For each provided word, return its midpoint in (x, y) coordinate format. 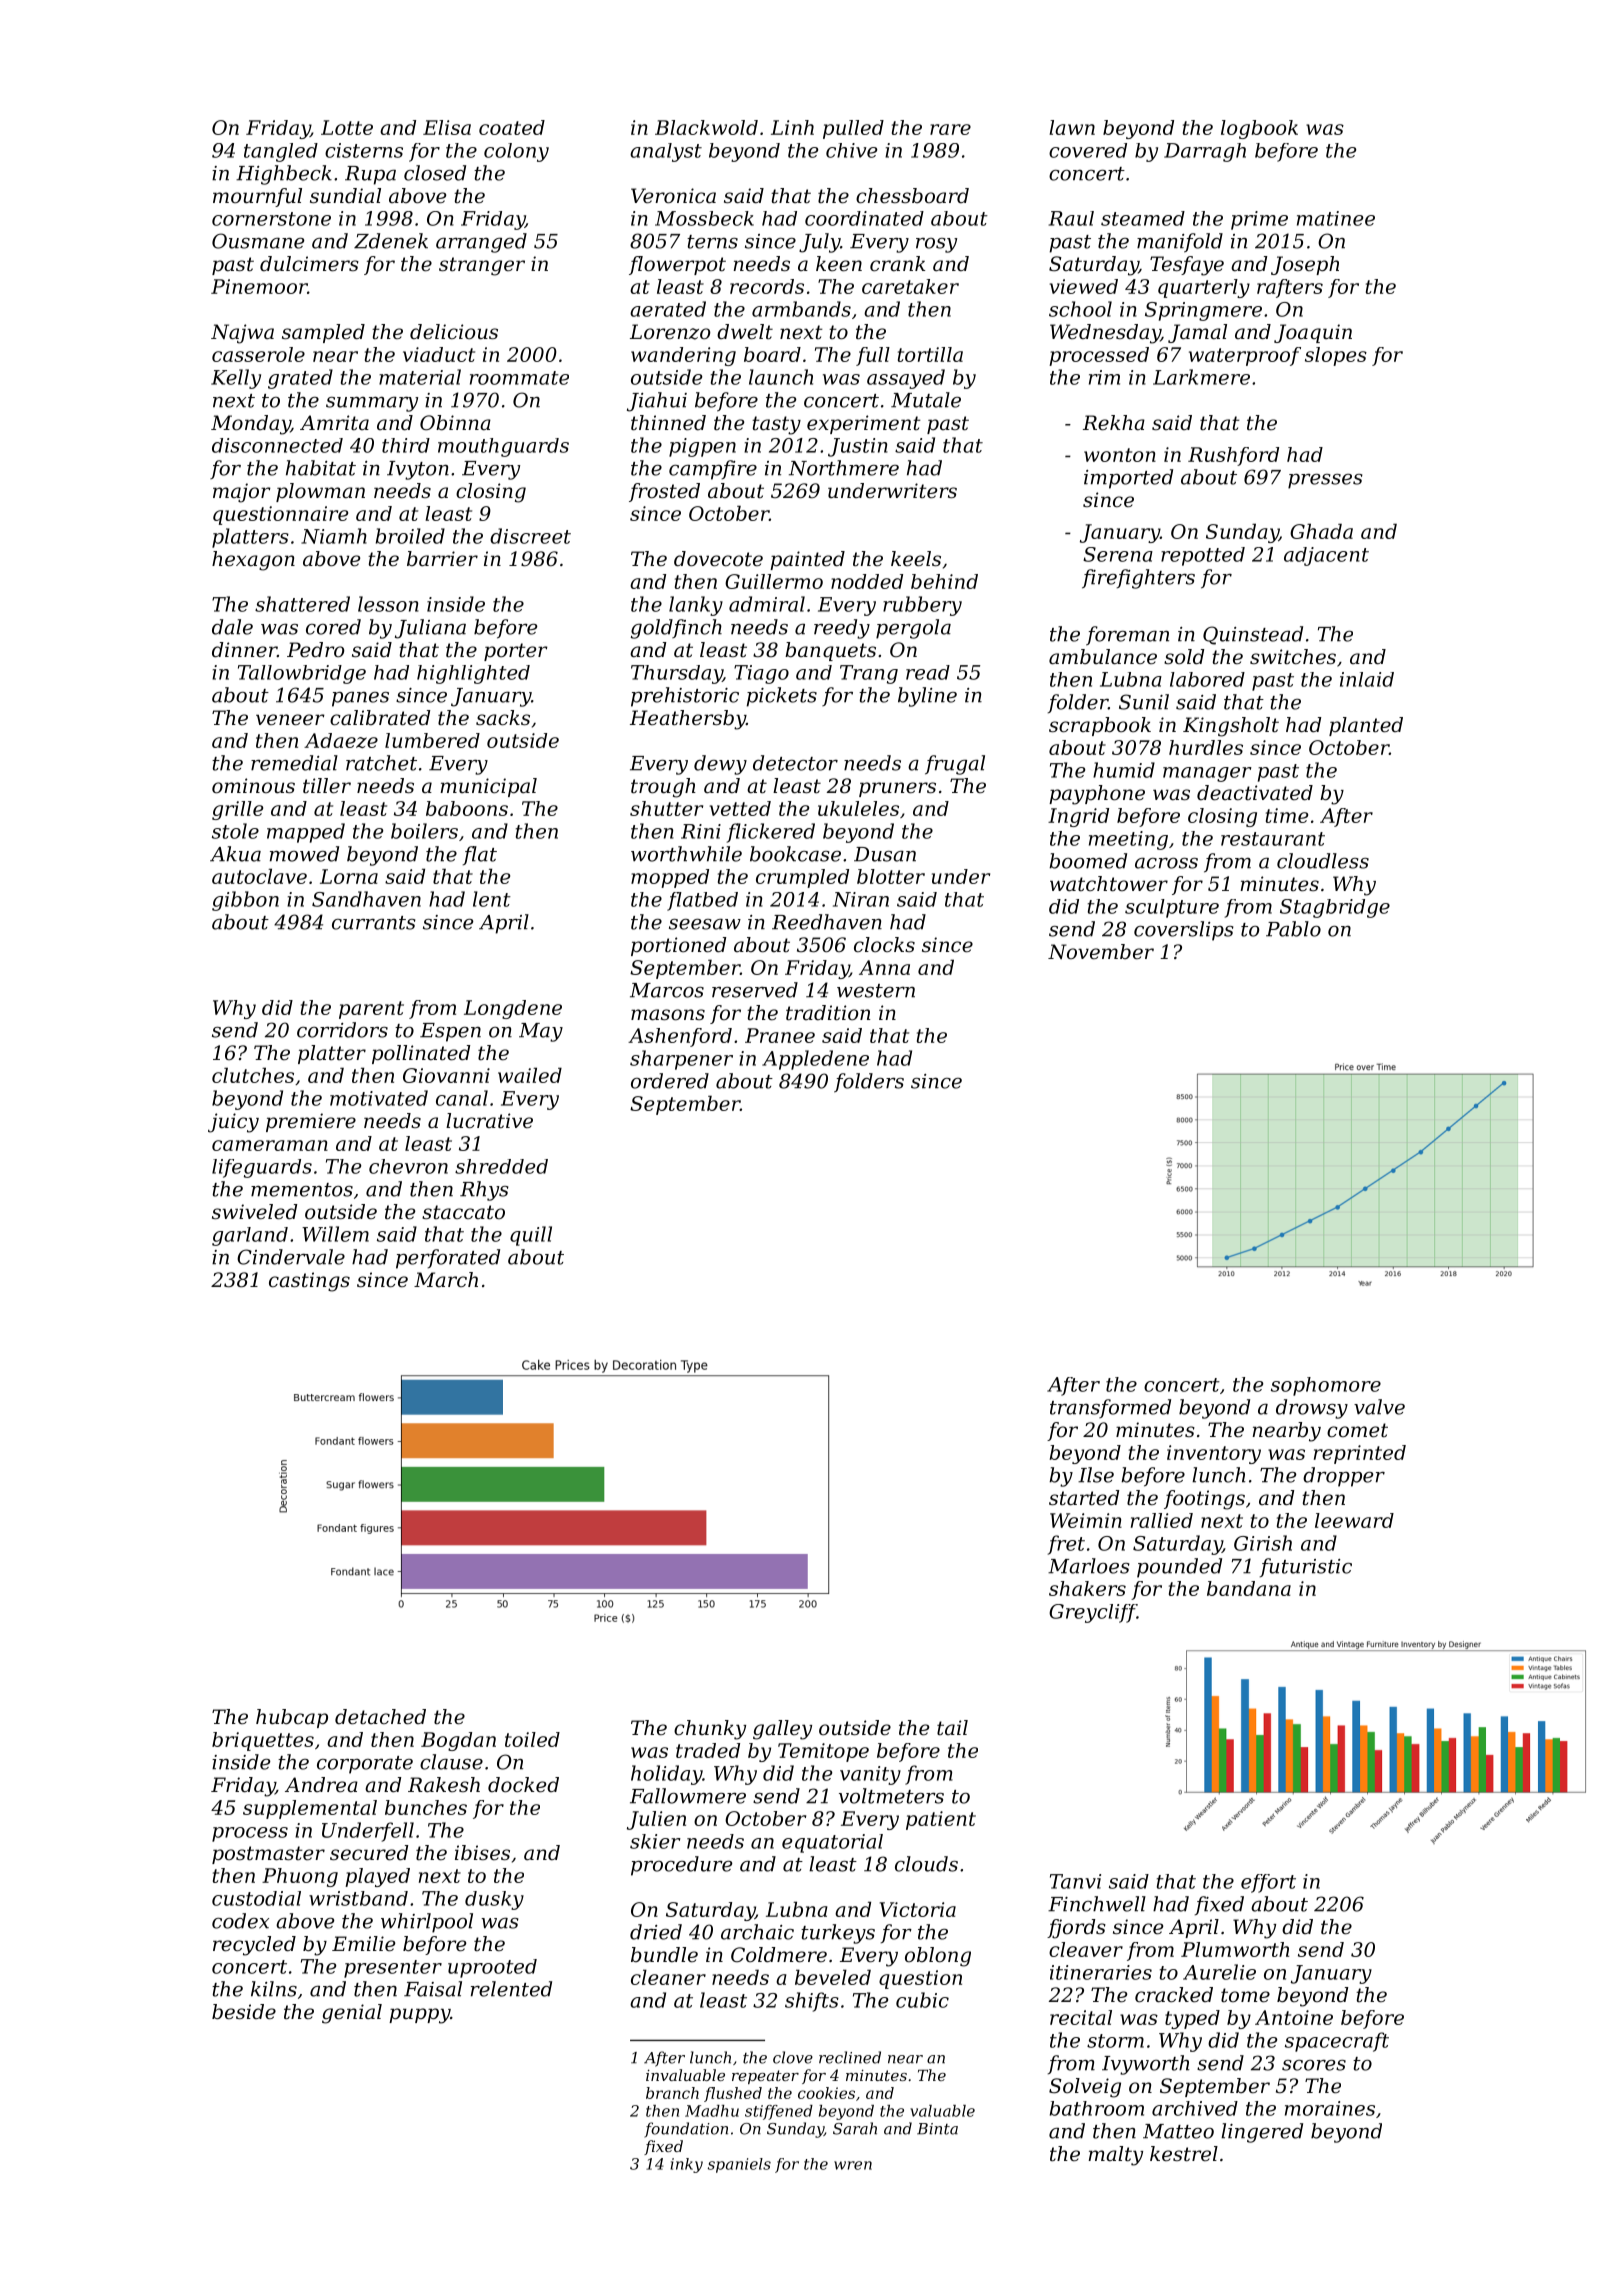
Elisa (447, 127)
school (1080, 309)
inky (686, 2165)
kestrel (1184, 2154)
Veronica (673, 196)
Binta (937, 2129)
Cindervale (291, 1257)
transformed (1110, 1408)
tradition (828, 1013)
